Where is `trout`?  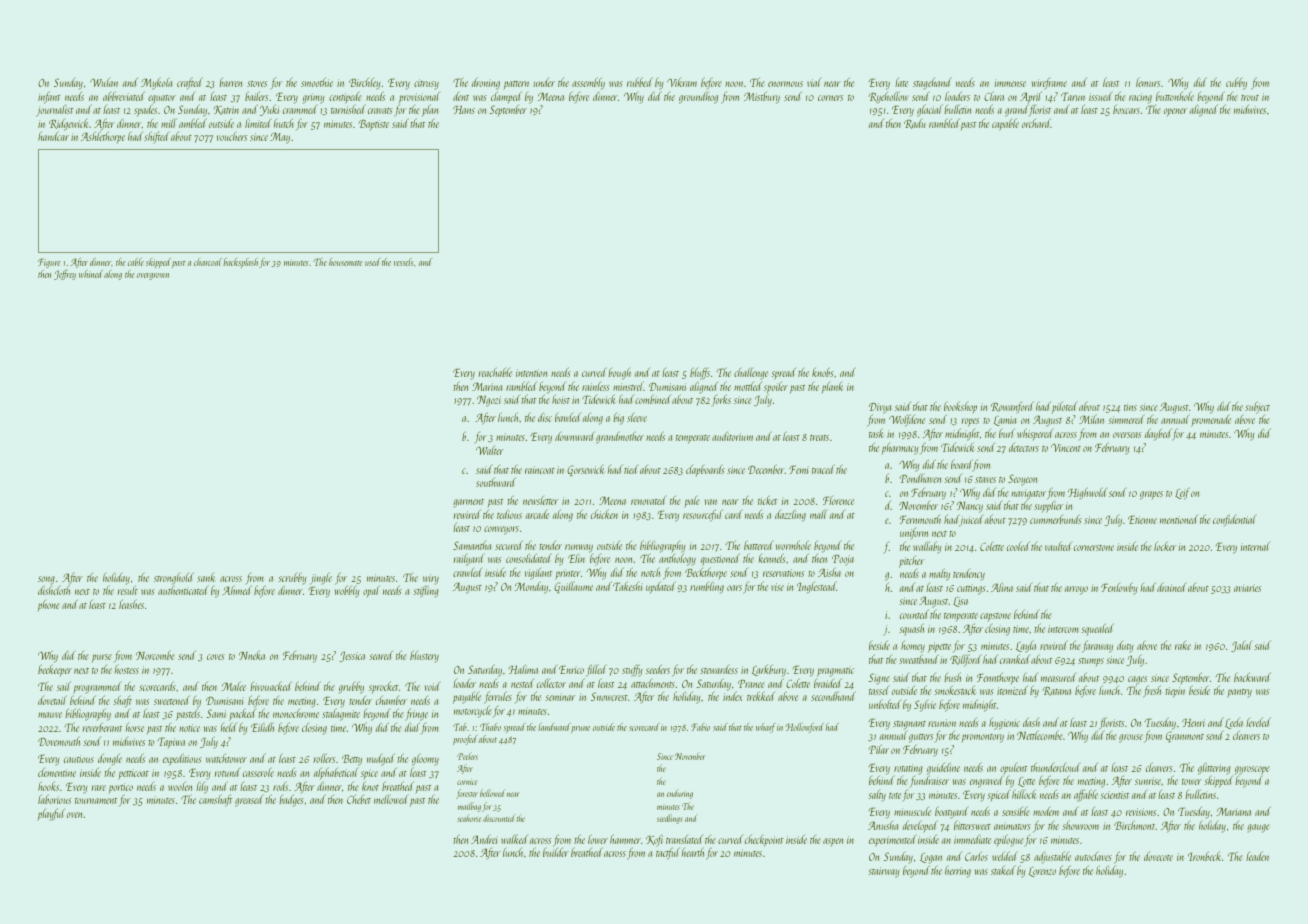
trout is located at coordinates (1250, 98).
